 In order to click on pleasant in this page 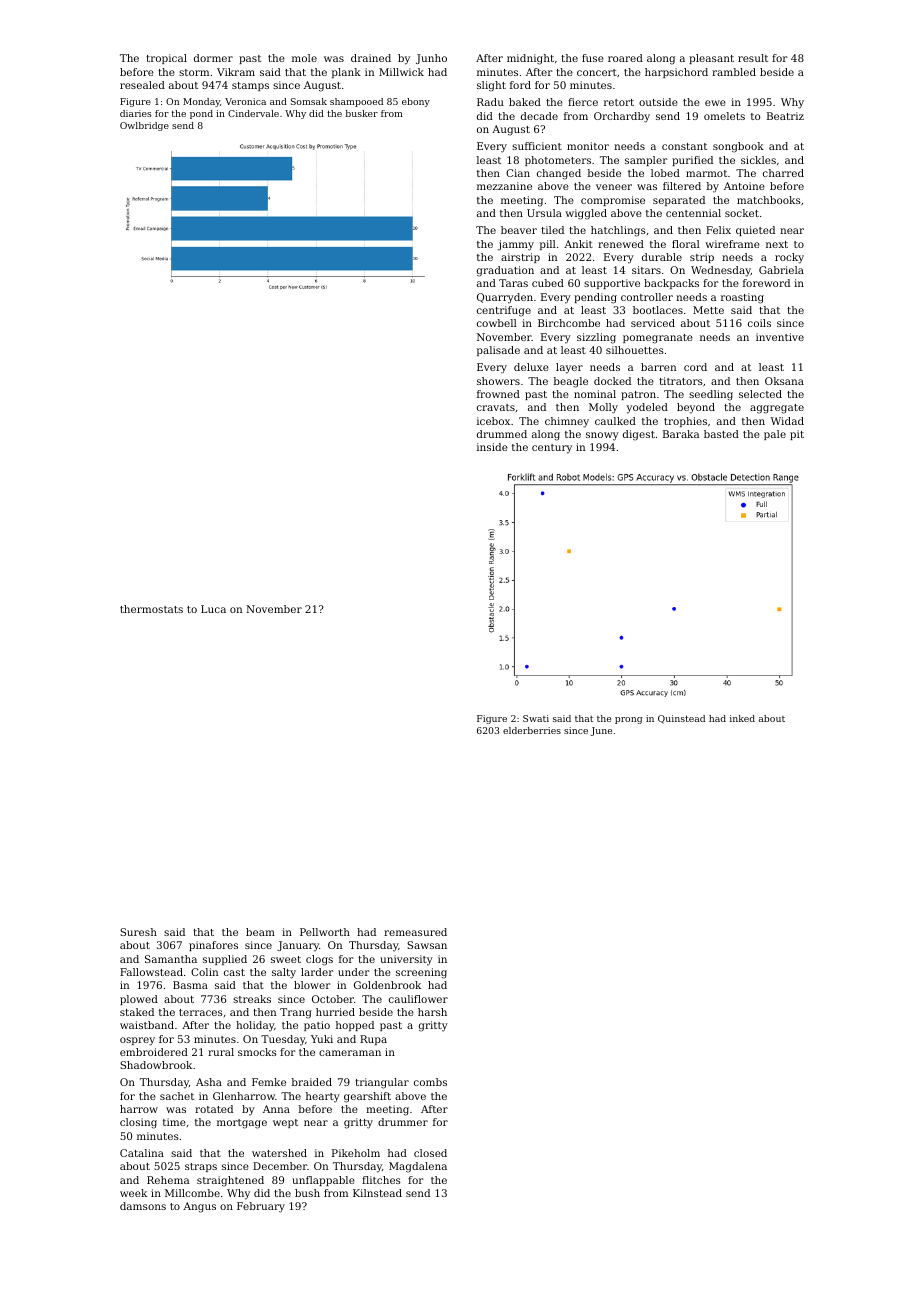, I will do `click(711, 59)`.
